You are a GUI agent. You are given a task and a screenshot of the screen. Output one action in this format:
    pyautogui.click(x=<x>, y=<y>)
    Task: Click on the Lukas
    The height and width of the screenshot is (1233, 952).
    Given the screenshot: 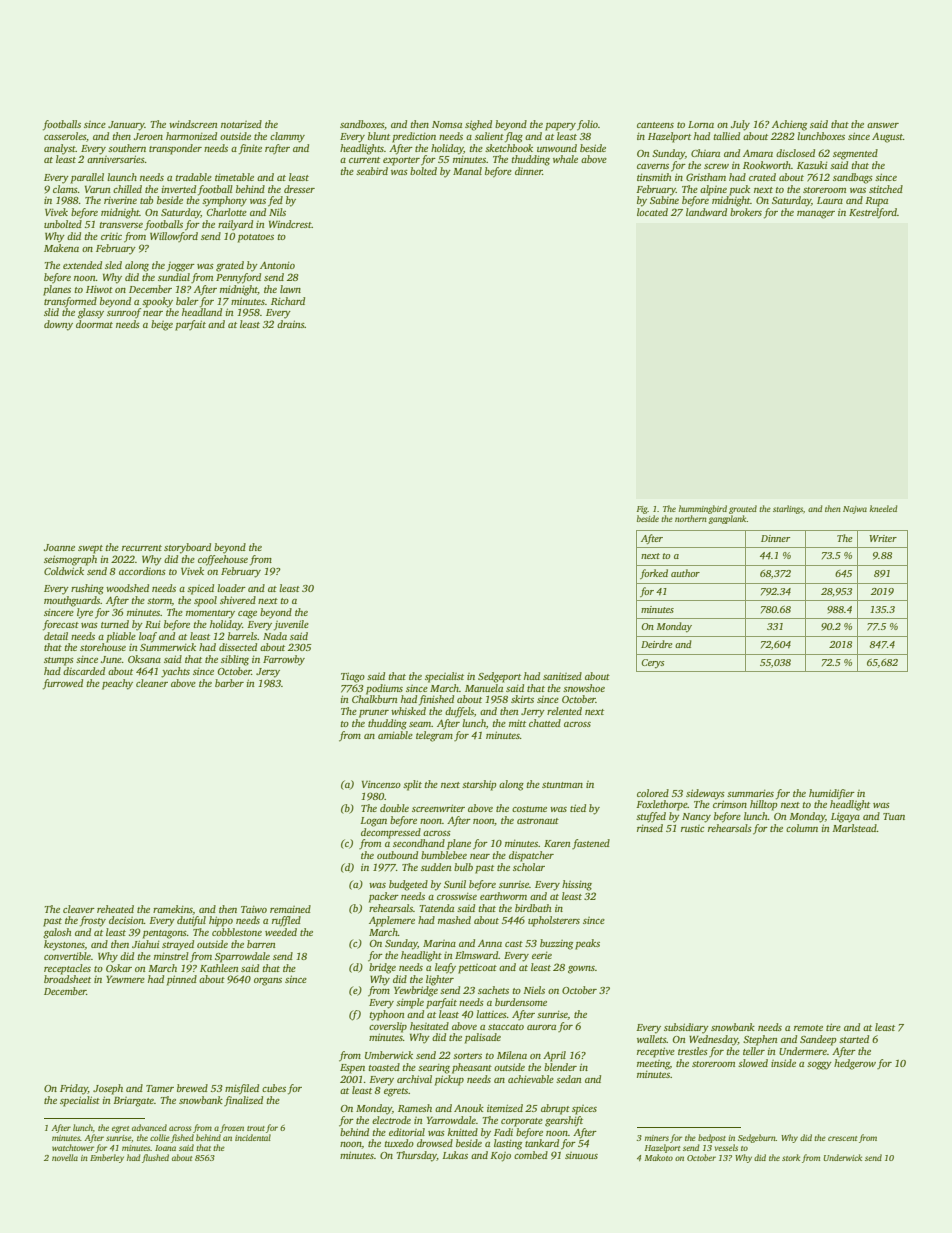 What is the action you would take?
    pyautogui.click(x=455, y=1155)
